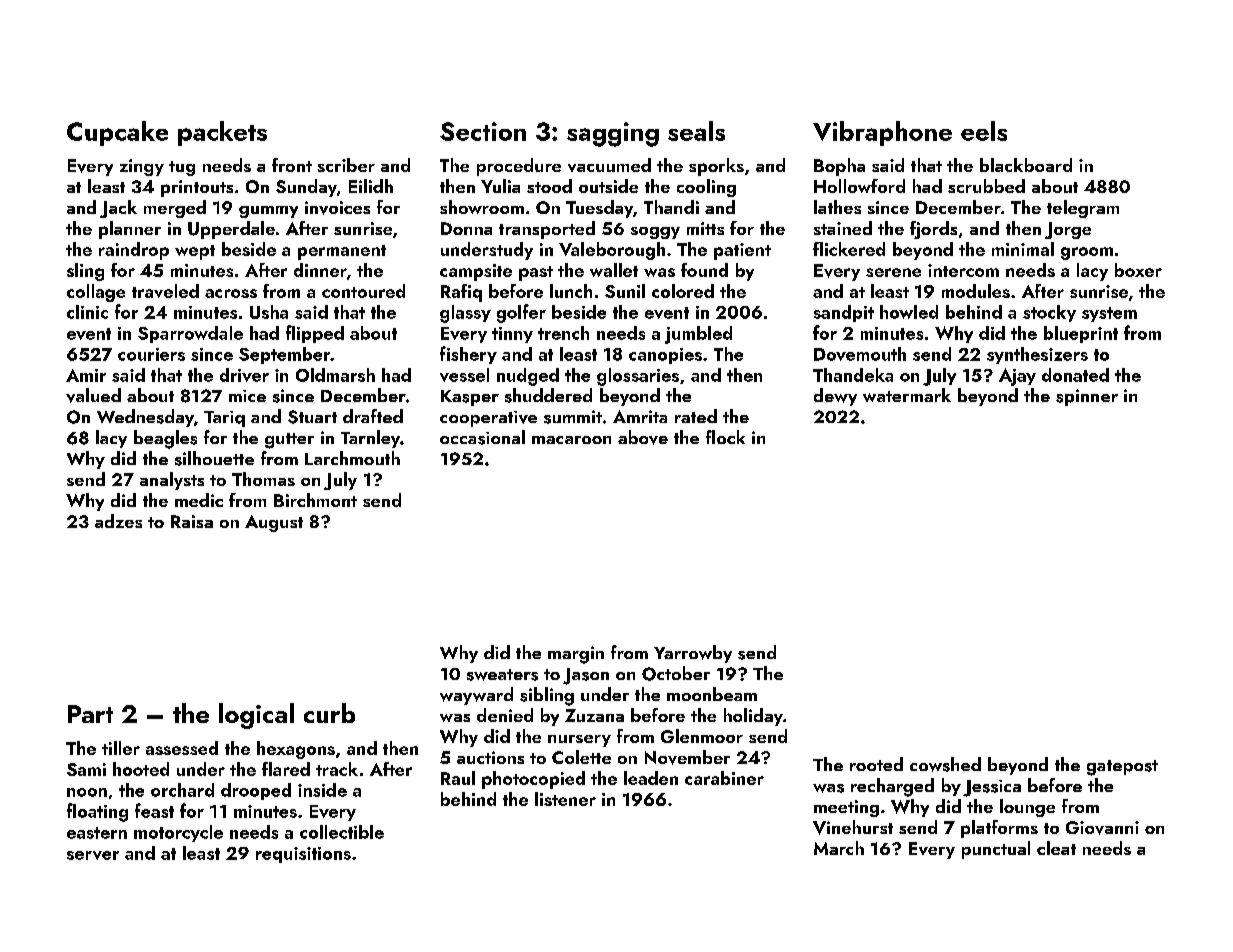 This document has width=1233, height=952. What do you see at coordinates (882, 133) in the document?
I see `Vibraphone` at bounding box center [882, 133].
